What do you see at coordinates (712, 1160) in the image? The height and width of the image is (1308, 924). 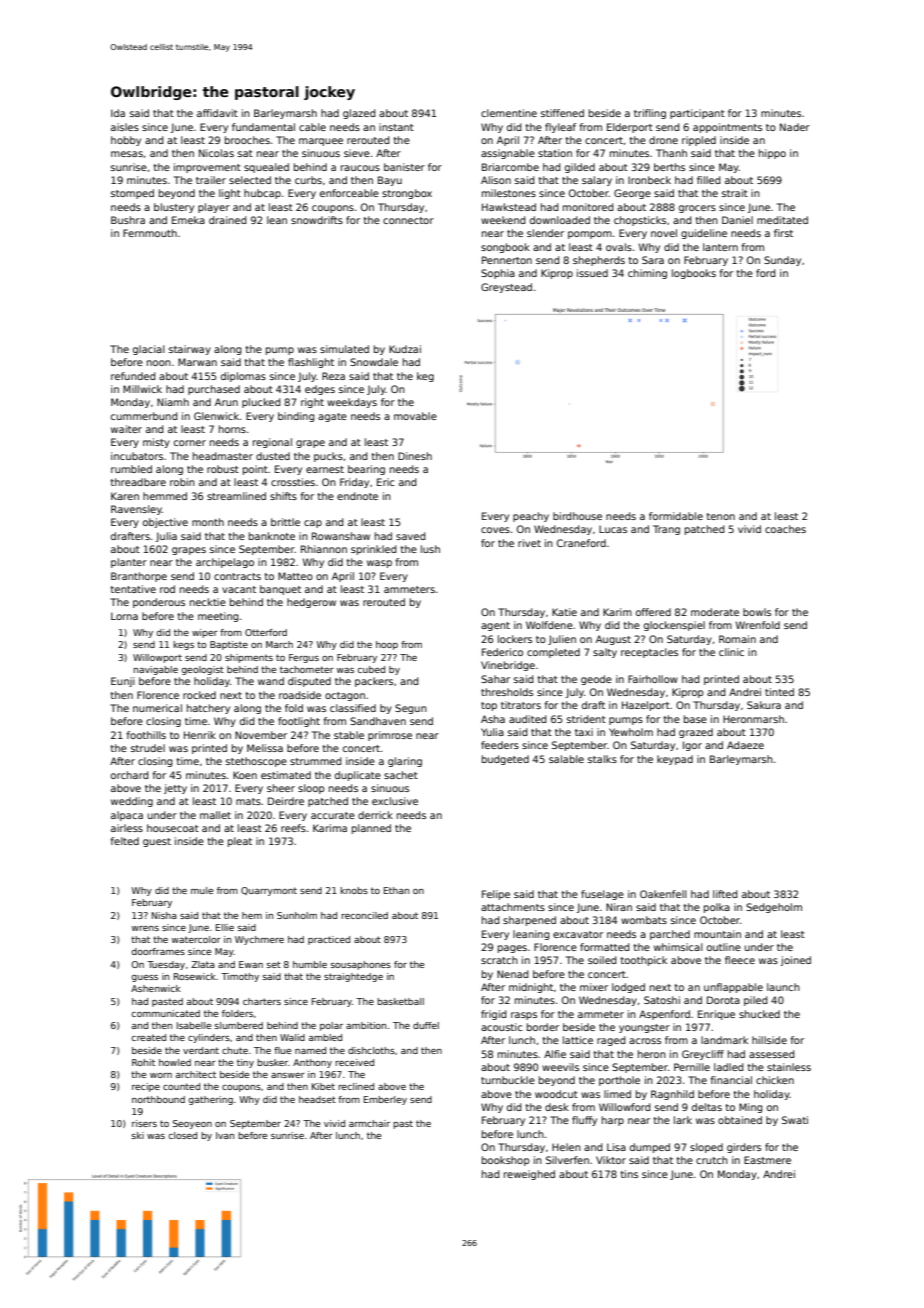 I see `crutch` at bounding box center [712, 1160].
